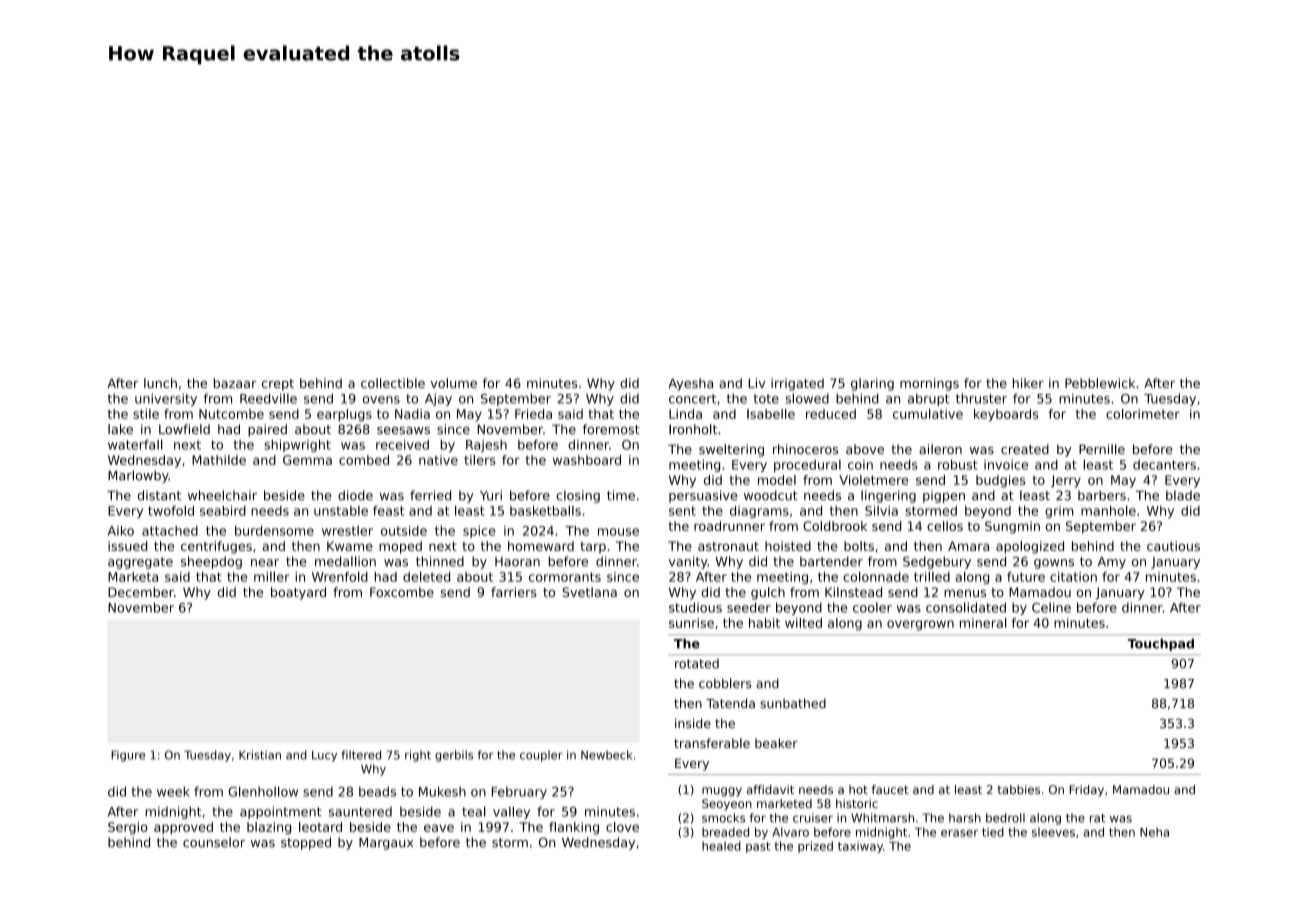  Describe the element at coordinates (235, 383) in the page. I see `bazaar` at that location.
